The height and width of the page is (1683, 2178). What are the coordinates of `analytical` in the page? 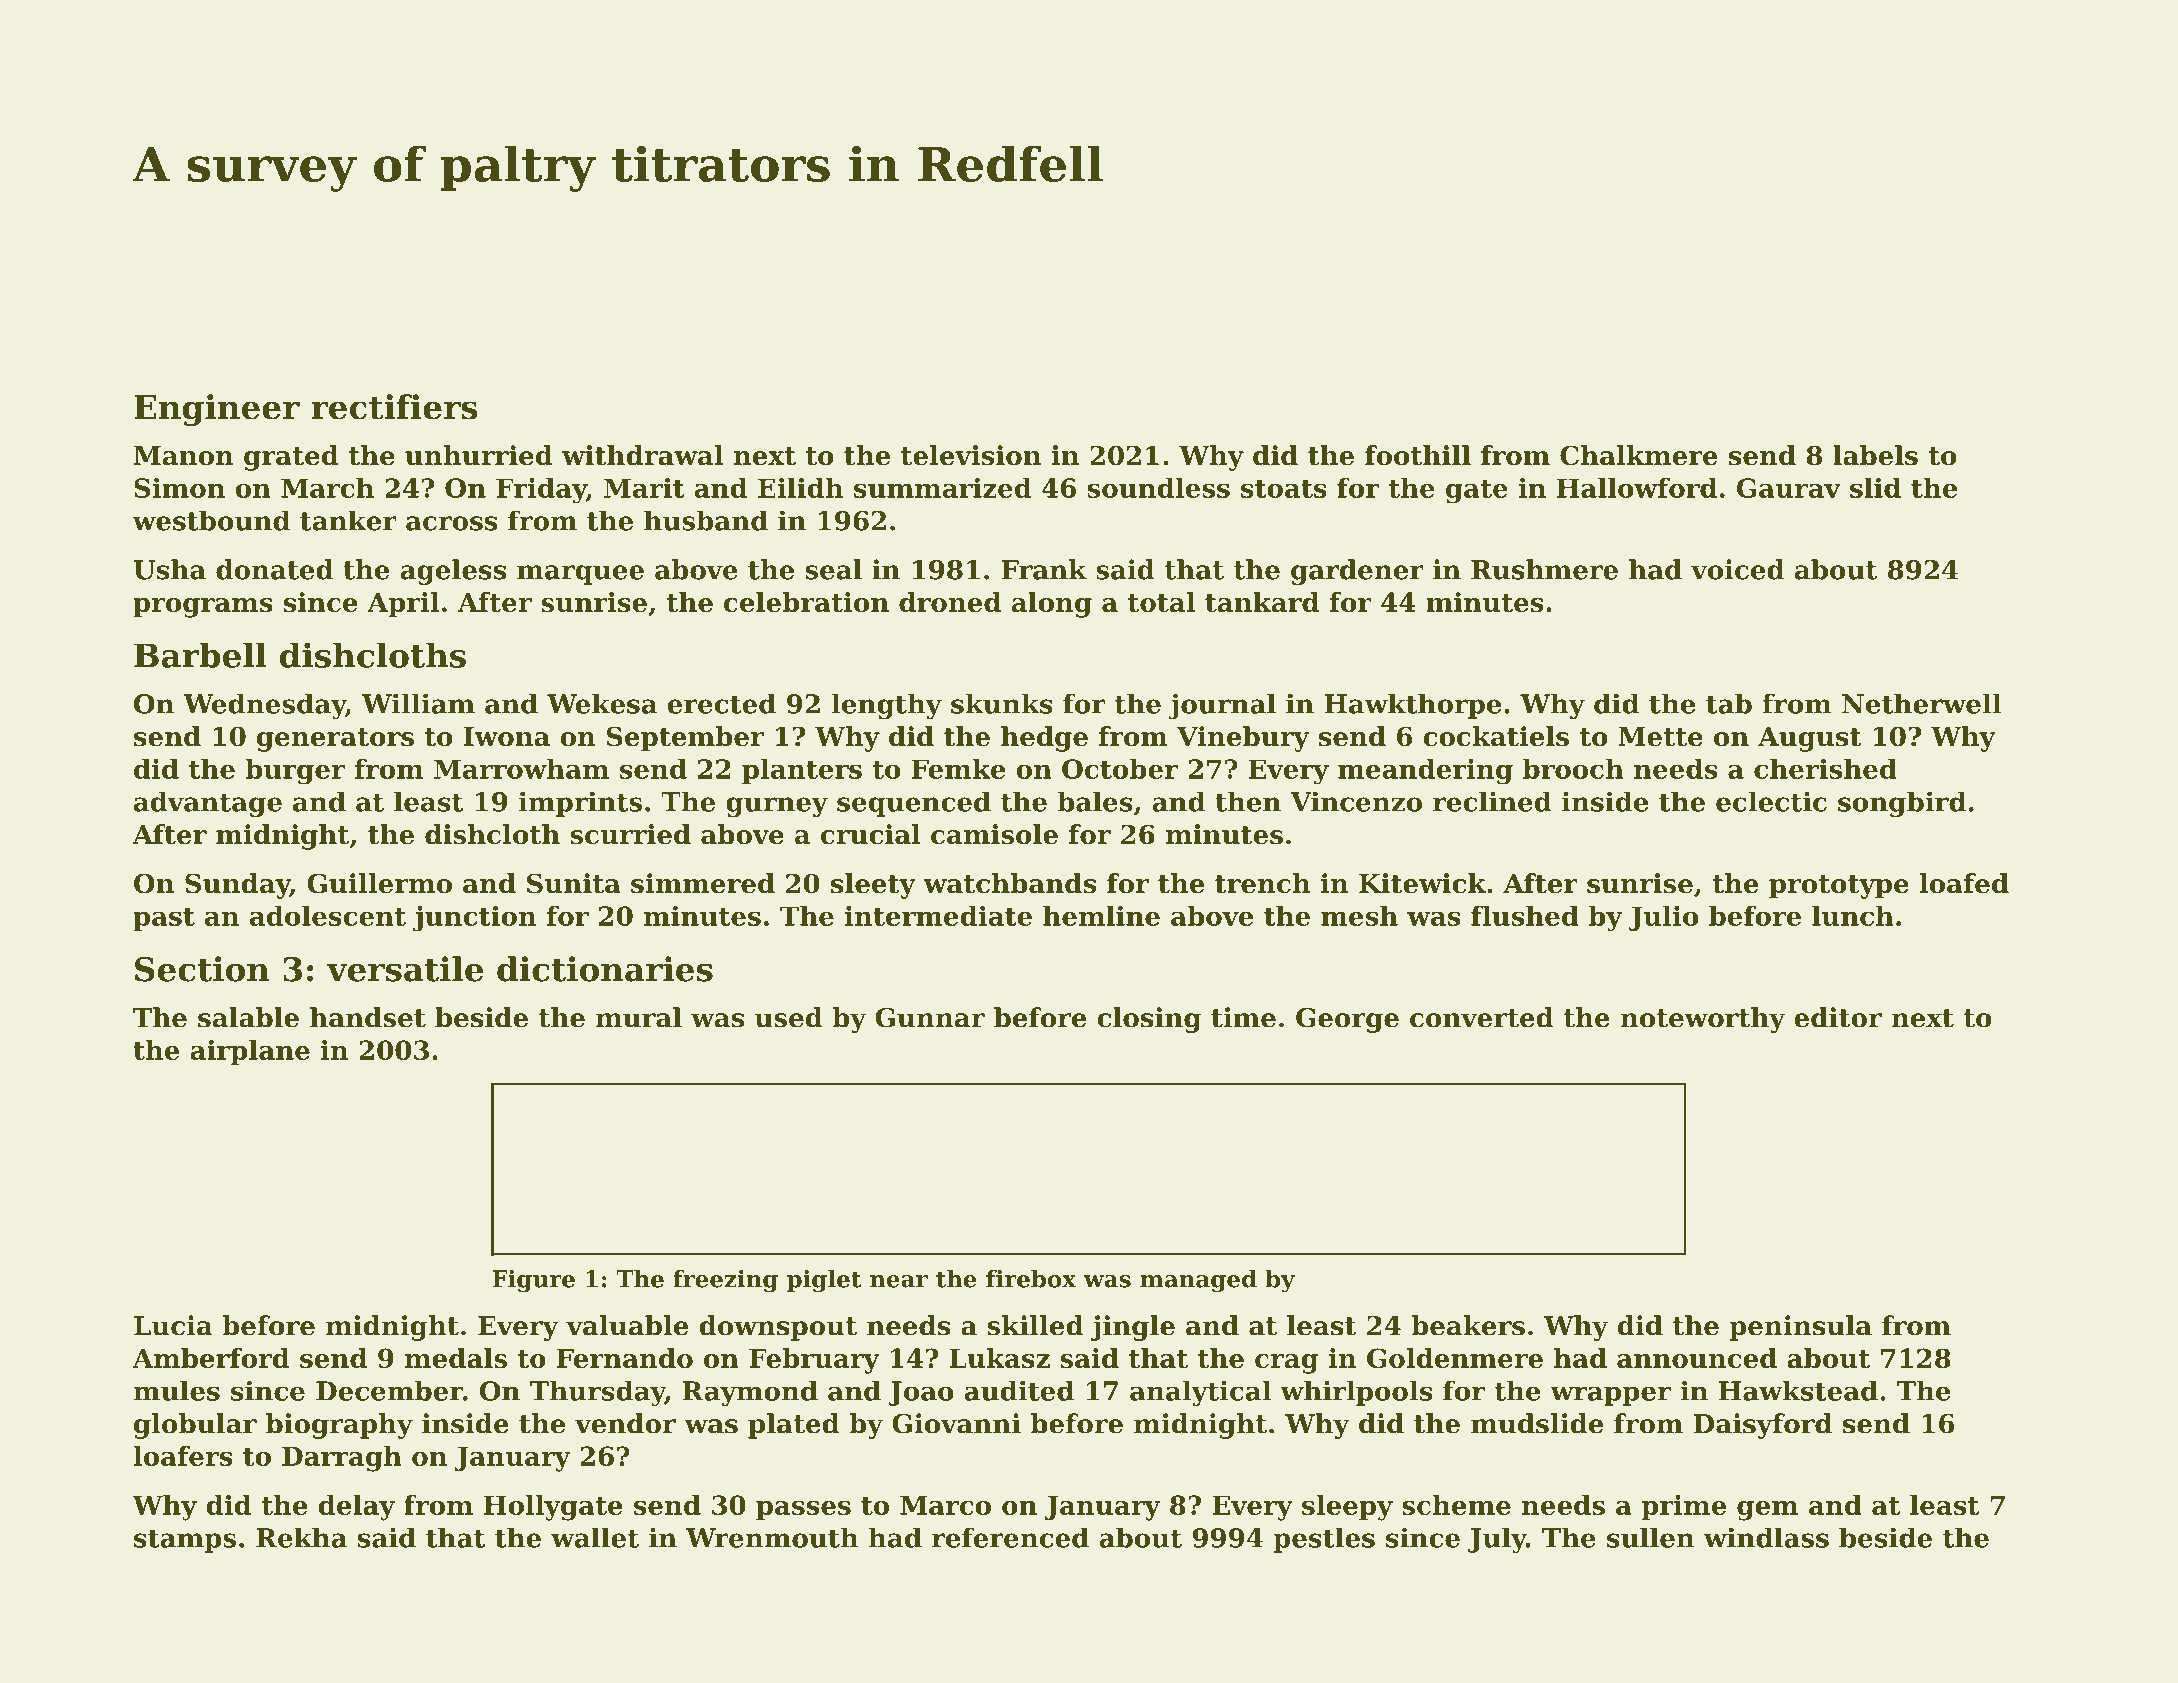 It's located at (1200, 1393).
